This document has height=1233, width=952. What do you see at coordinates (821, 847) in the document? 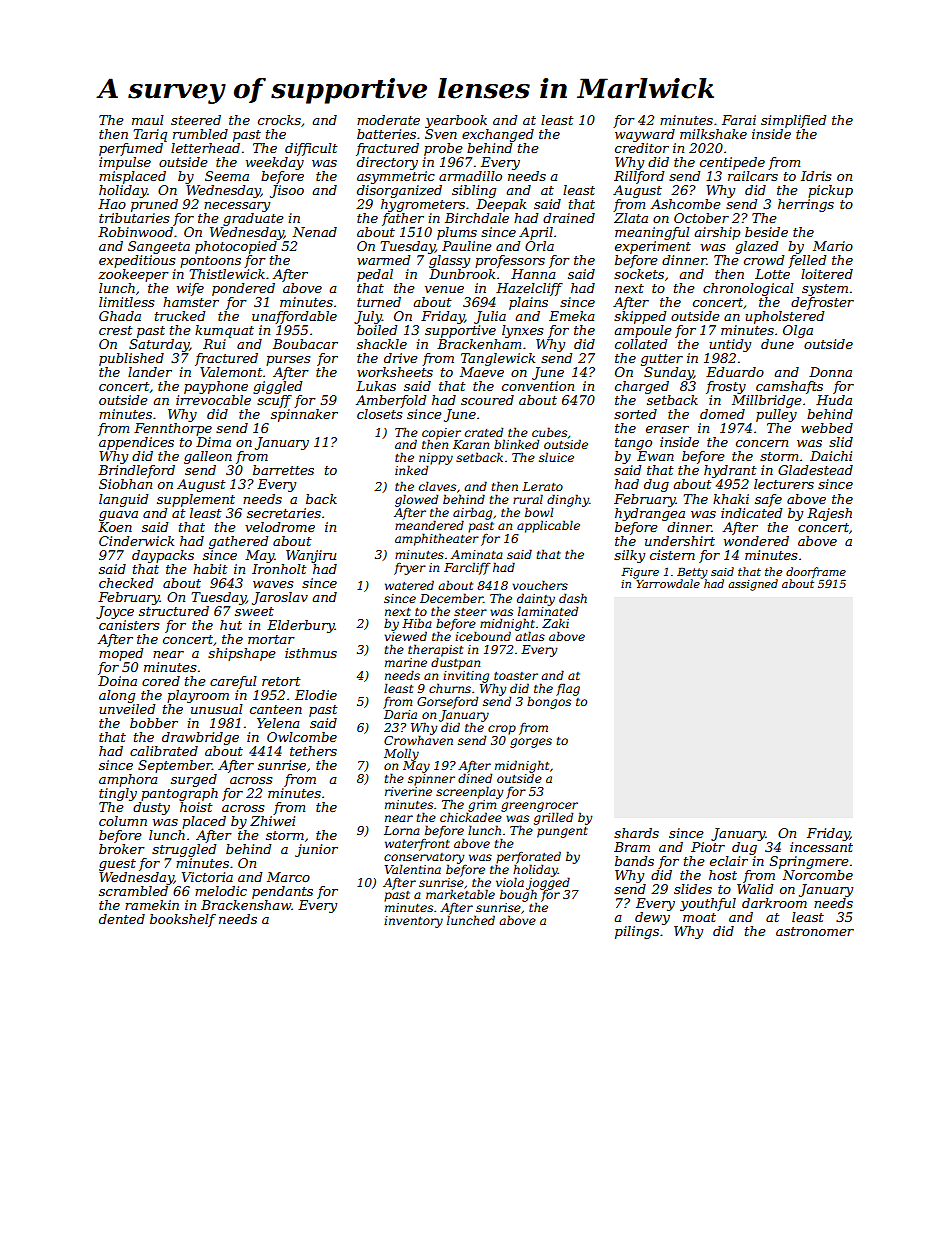
I see `incessant` at bounding box center [821, 847].
